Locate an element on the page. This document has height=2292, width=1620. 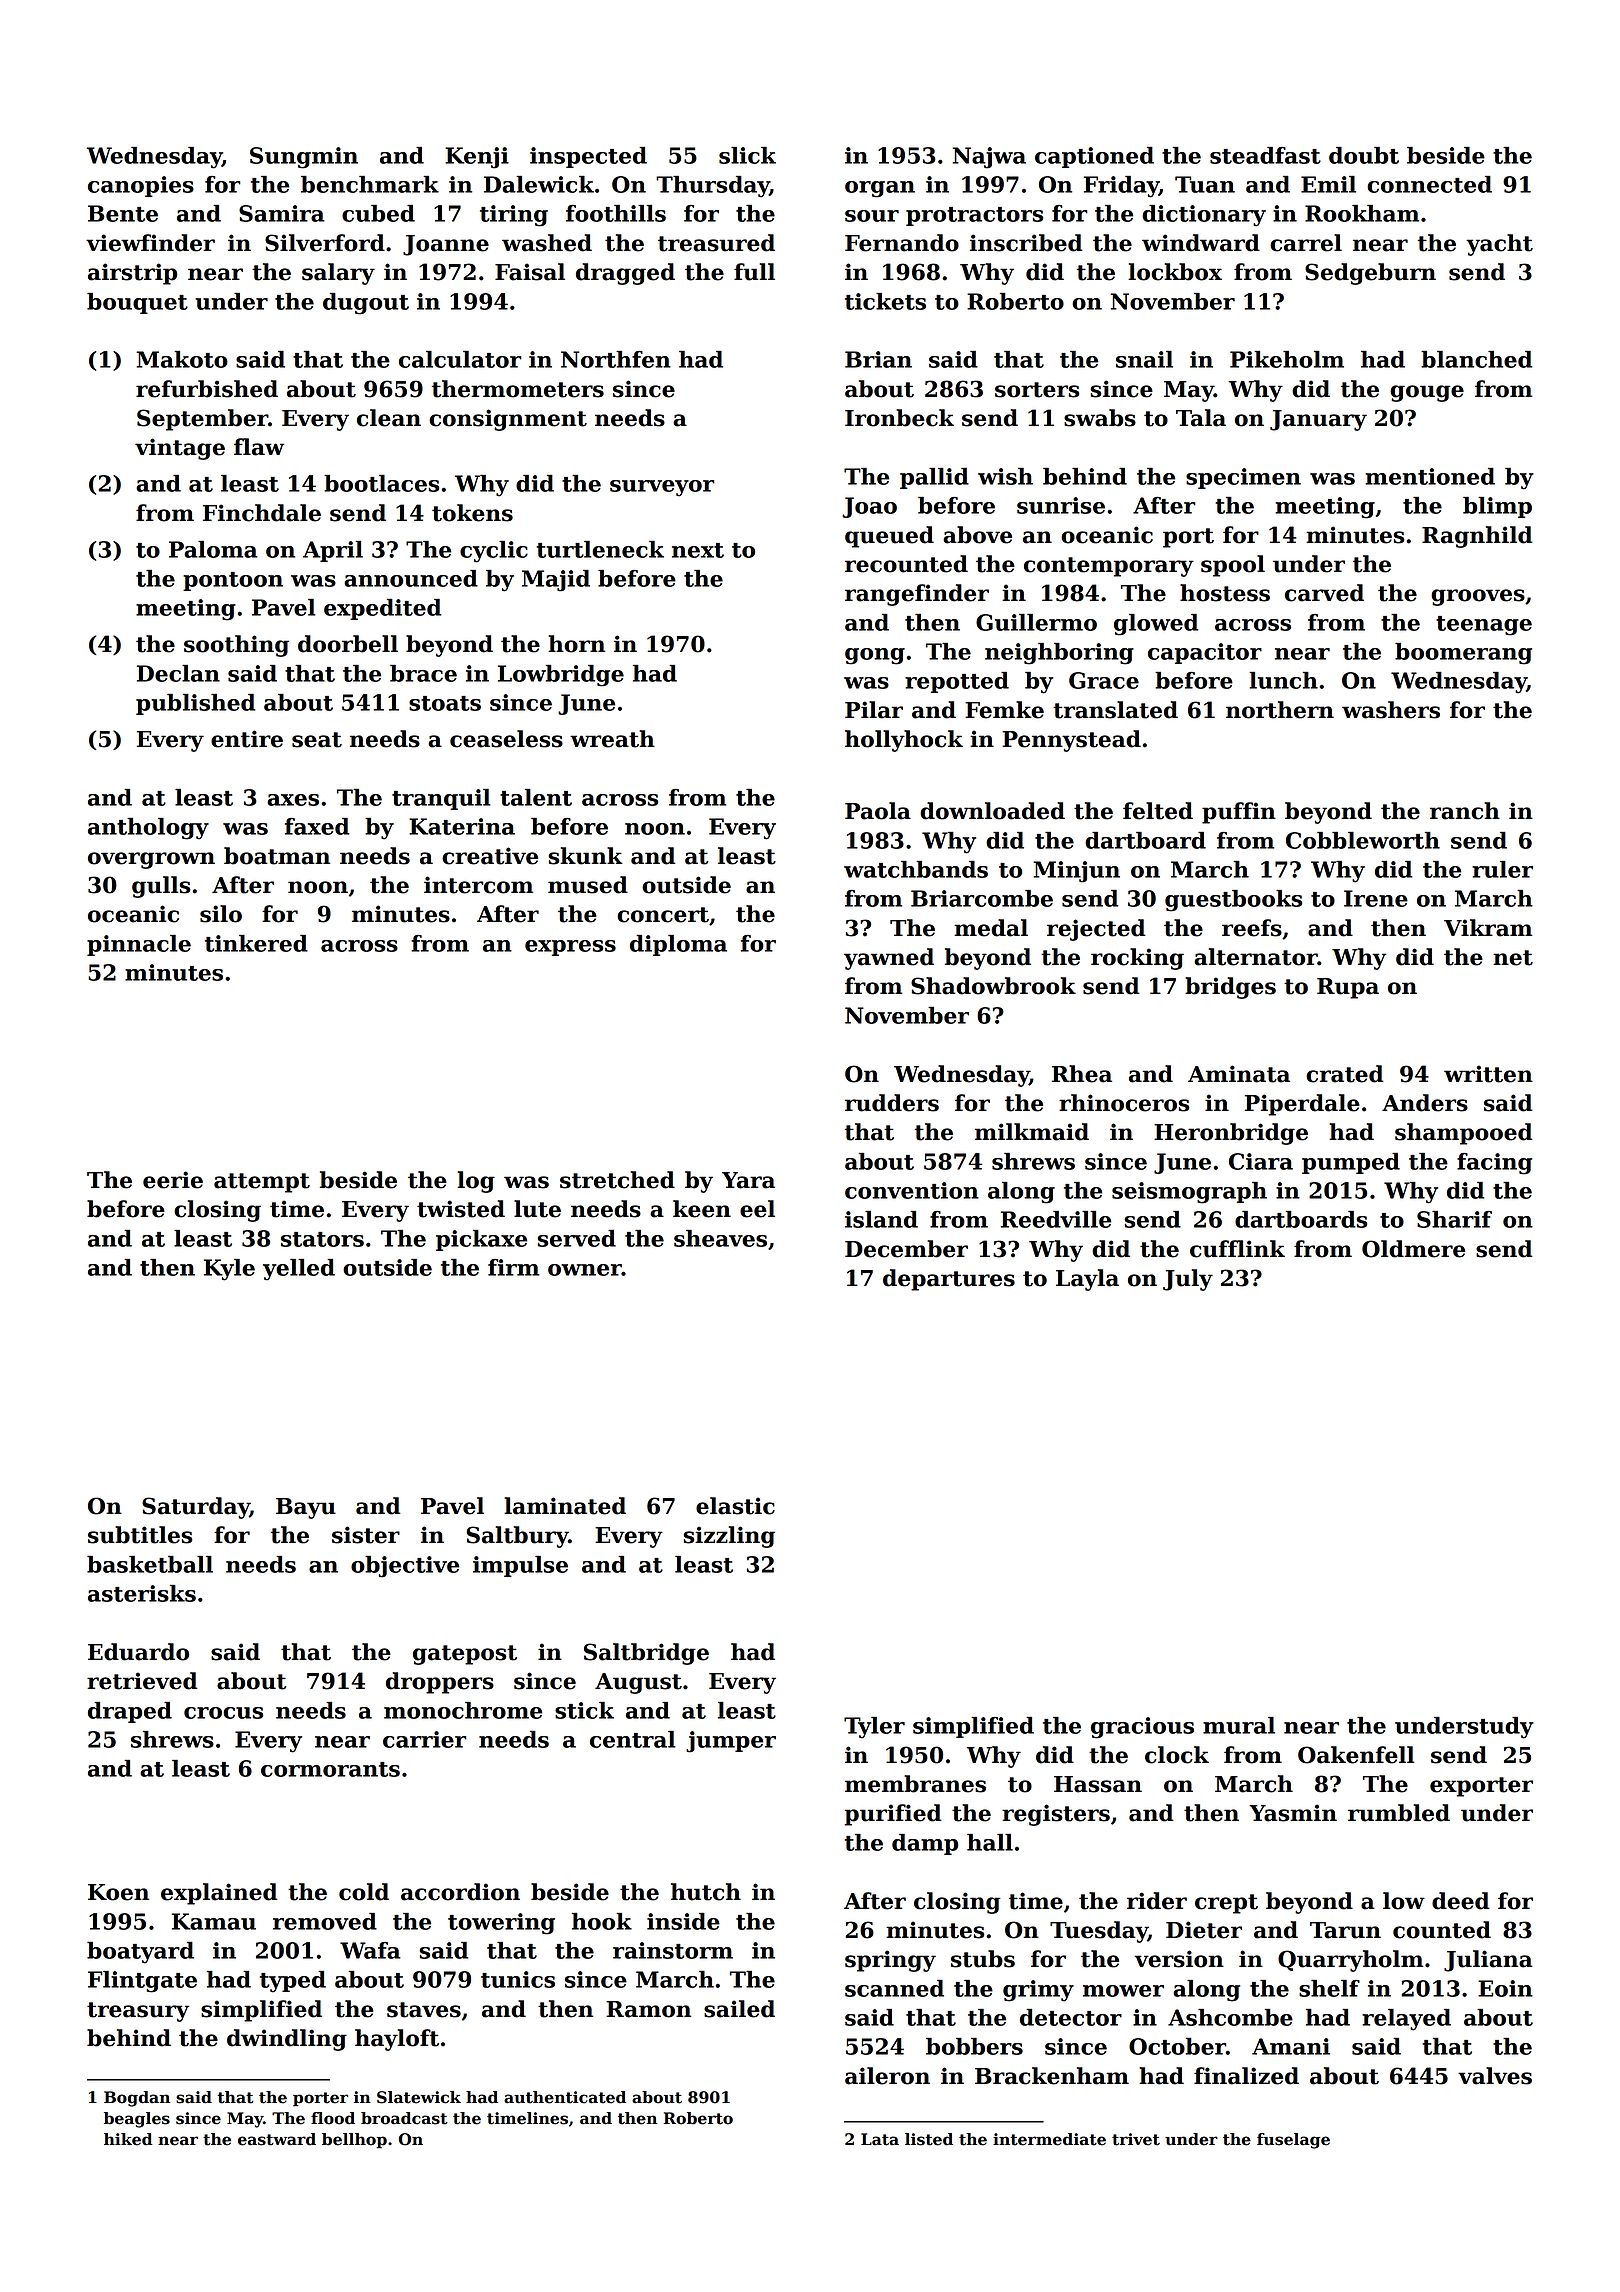
doubt is located at coordinates (1364, 155).
